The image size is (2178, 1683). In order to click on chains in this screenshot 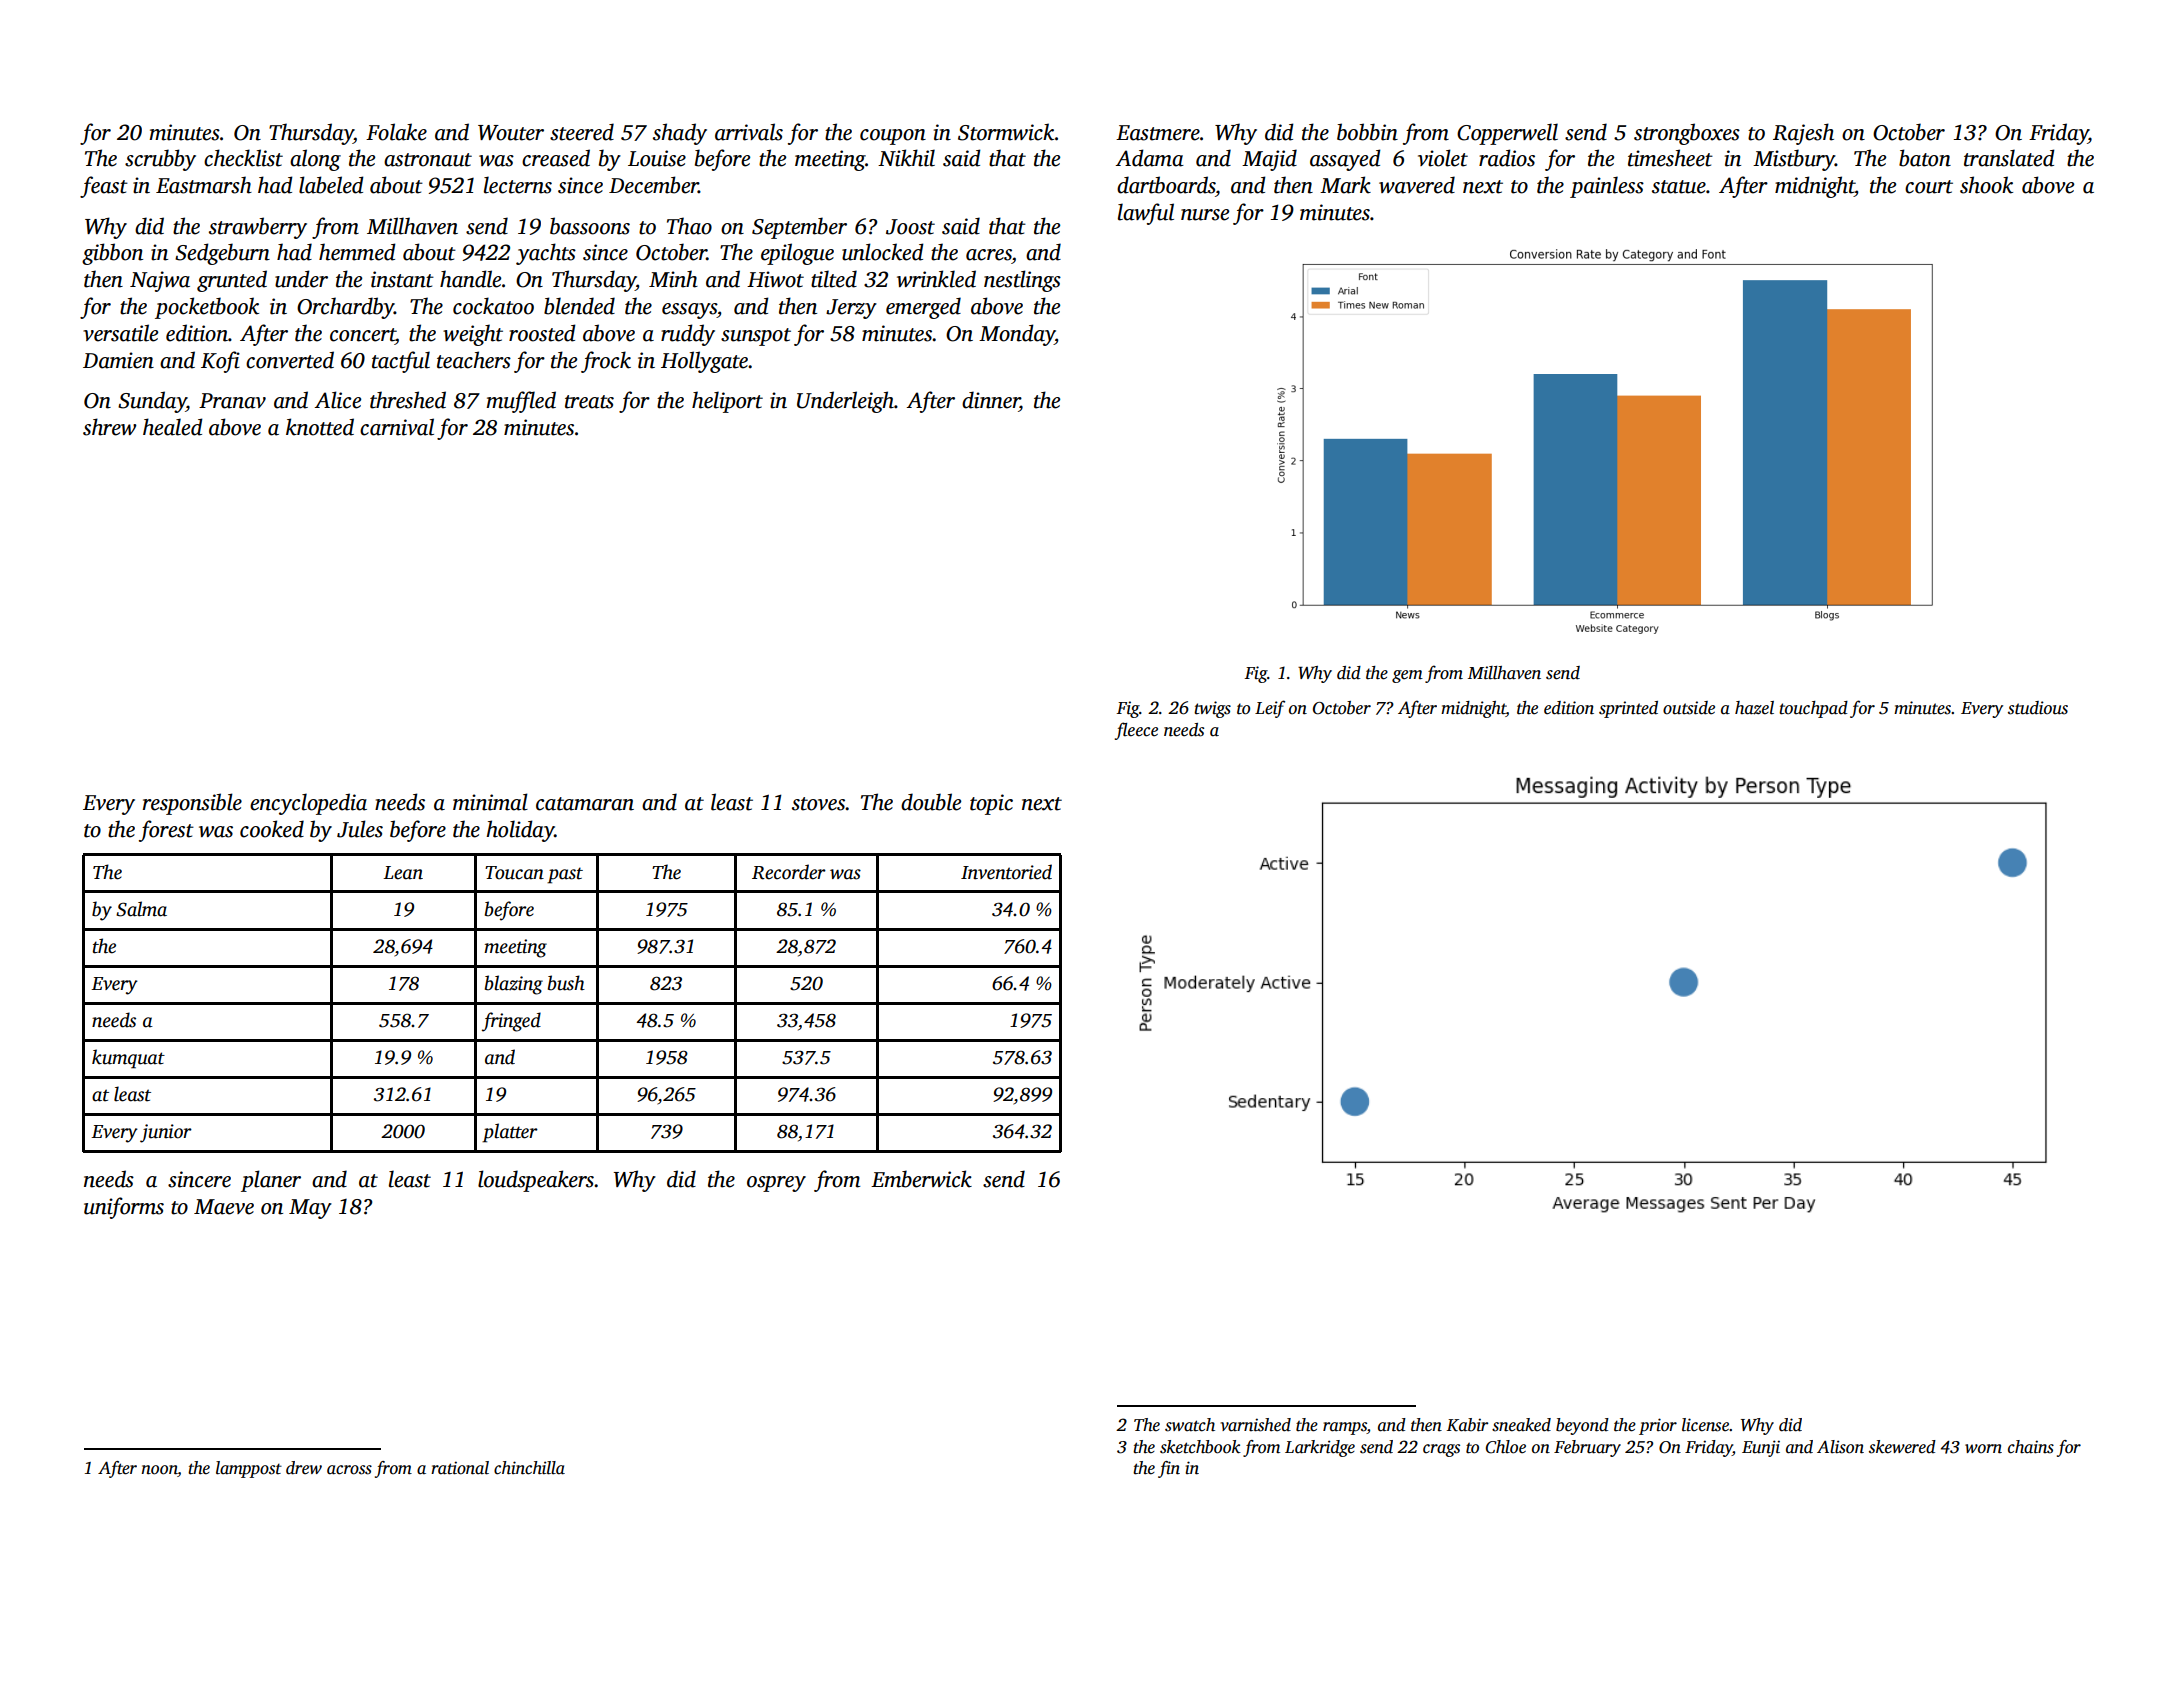, I will do `click(2031, 1447)`.
